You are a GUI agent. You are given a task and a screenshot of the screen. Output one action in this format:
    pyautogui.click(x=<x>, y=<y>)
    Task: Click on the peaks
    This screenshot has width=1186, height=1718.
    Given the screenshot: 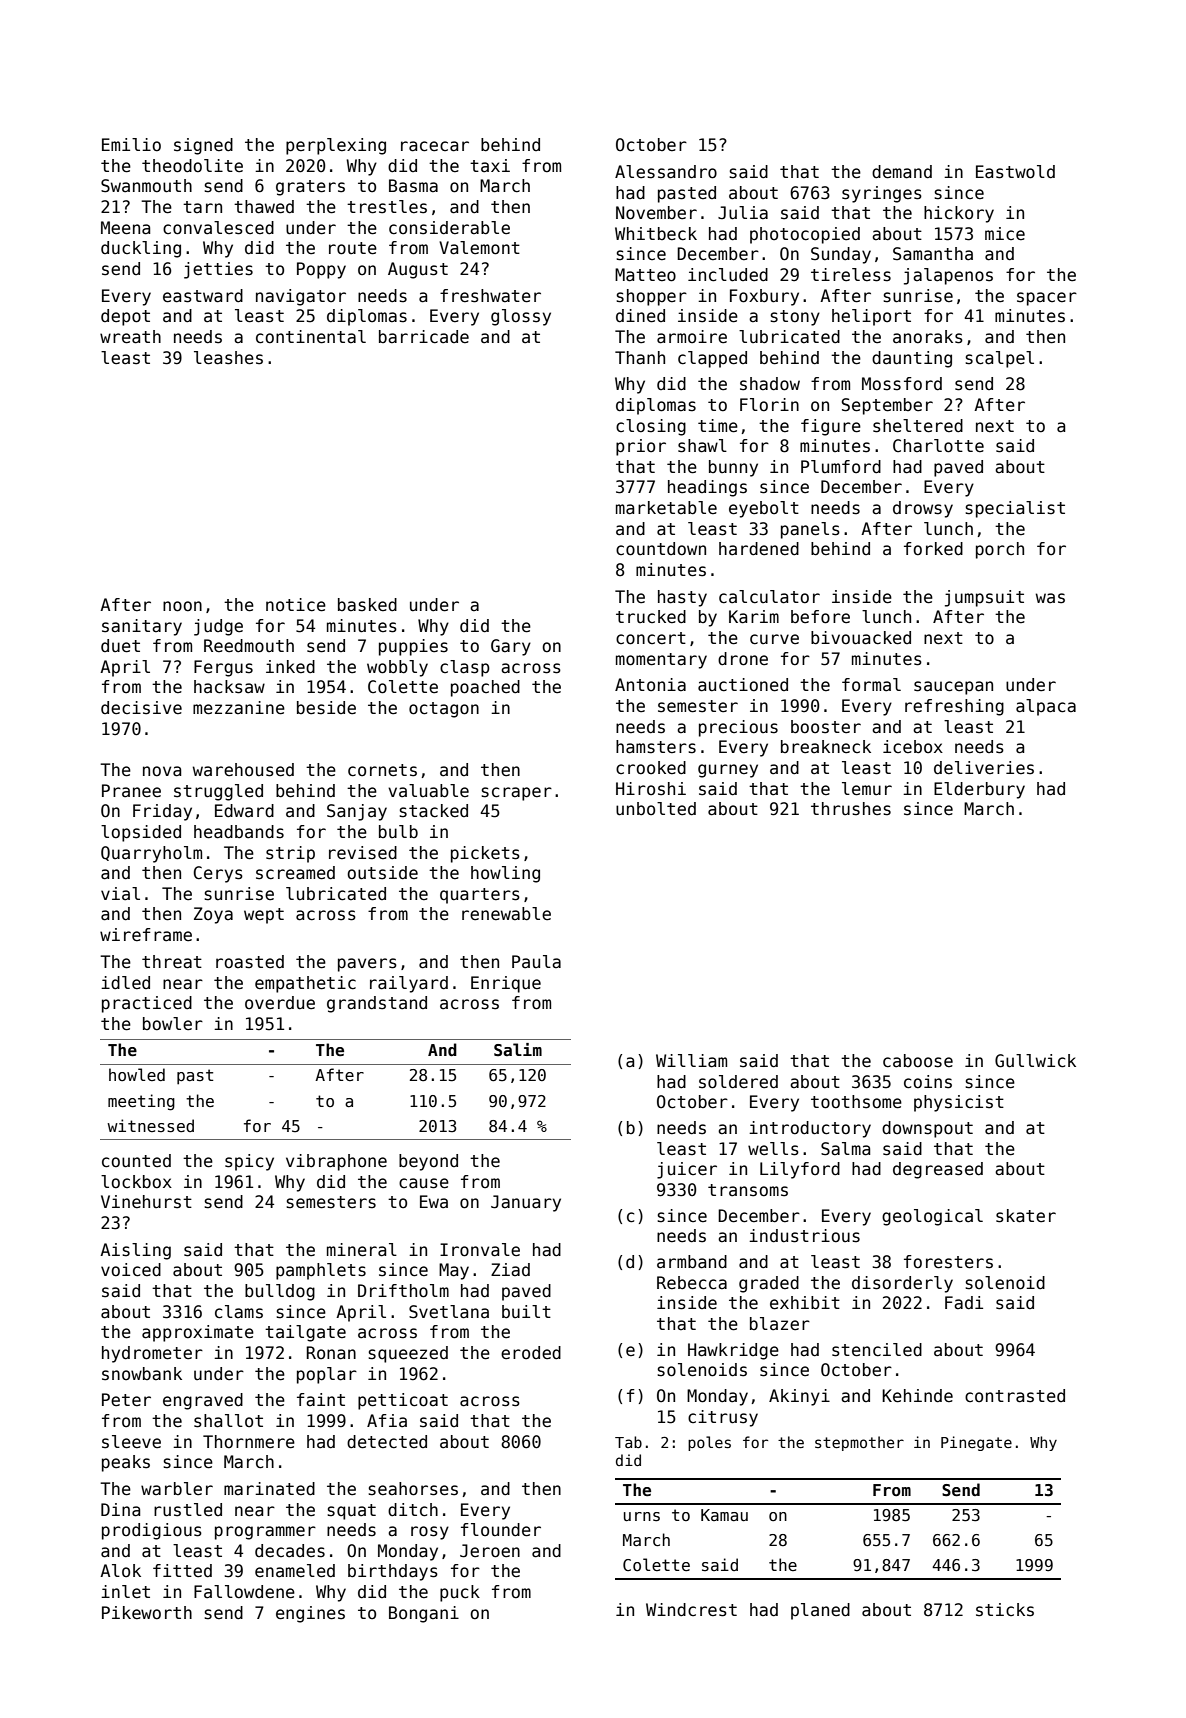 What is the action you would take?
    pyautogui.click(x=126, y=1463)
